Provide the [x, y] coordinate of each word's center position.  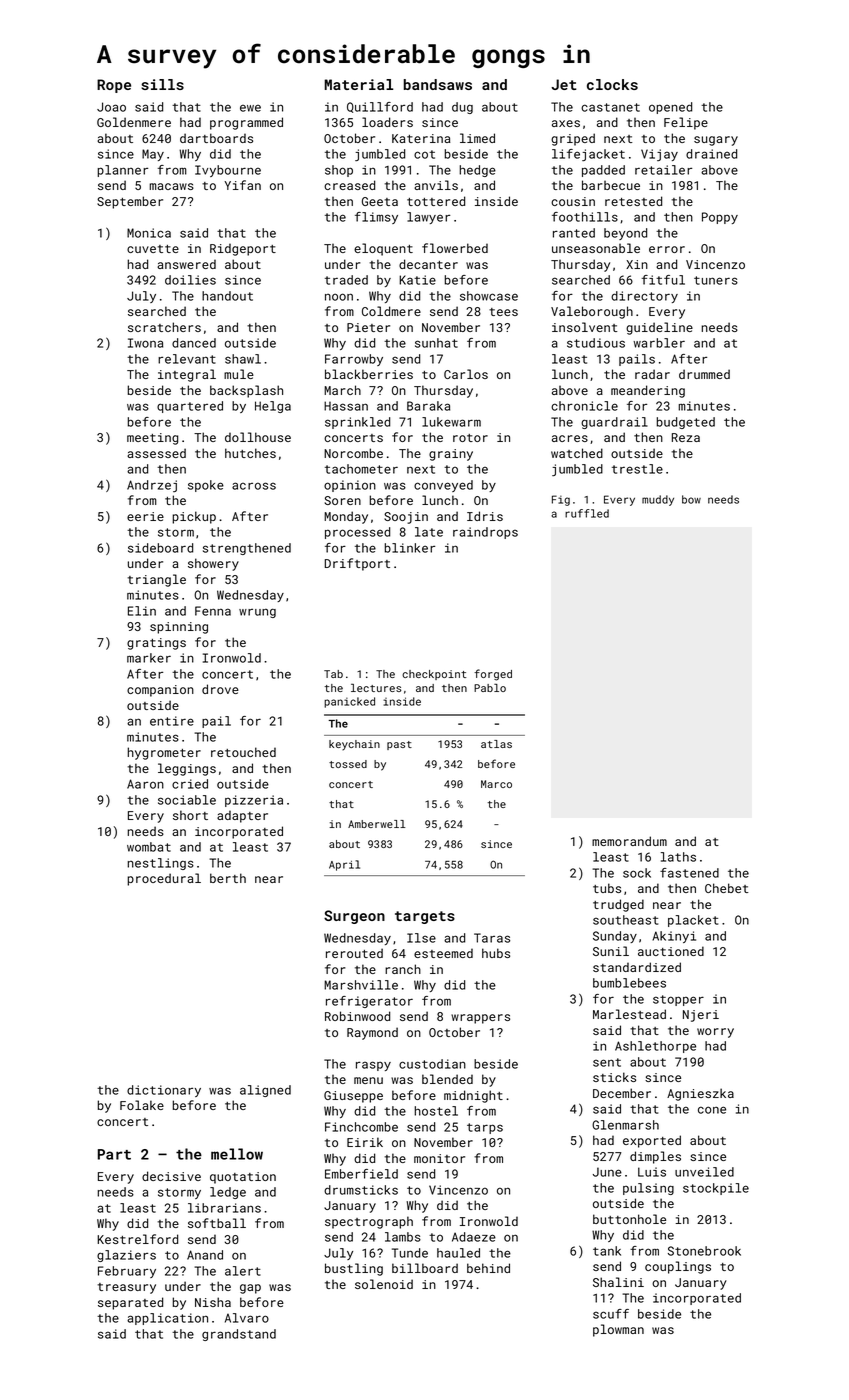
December [622, 1093]
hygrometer [164, 753]
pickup [194, 517]
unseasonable [596, 248]
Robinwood [357, 1016]
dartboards [216, 138]
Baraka [428, 406]
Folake [142, 1105]
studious [596, 343]
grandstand [239, 1335]
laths [678, 857]
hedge [477, 171]
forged [493, 675]
